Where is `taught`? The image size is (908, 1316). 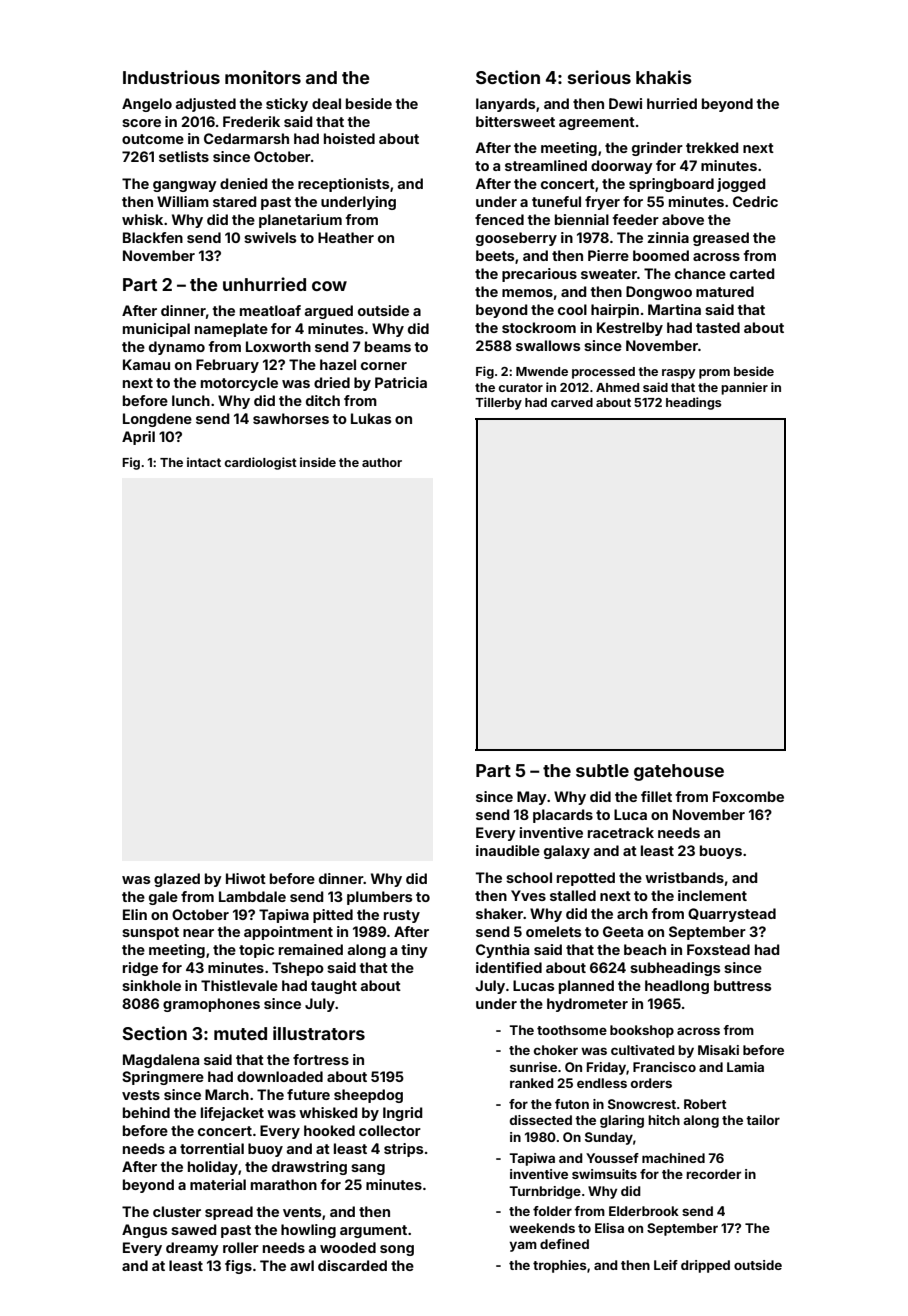 taught is located at coordinates (334, 987).
